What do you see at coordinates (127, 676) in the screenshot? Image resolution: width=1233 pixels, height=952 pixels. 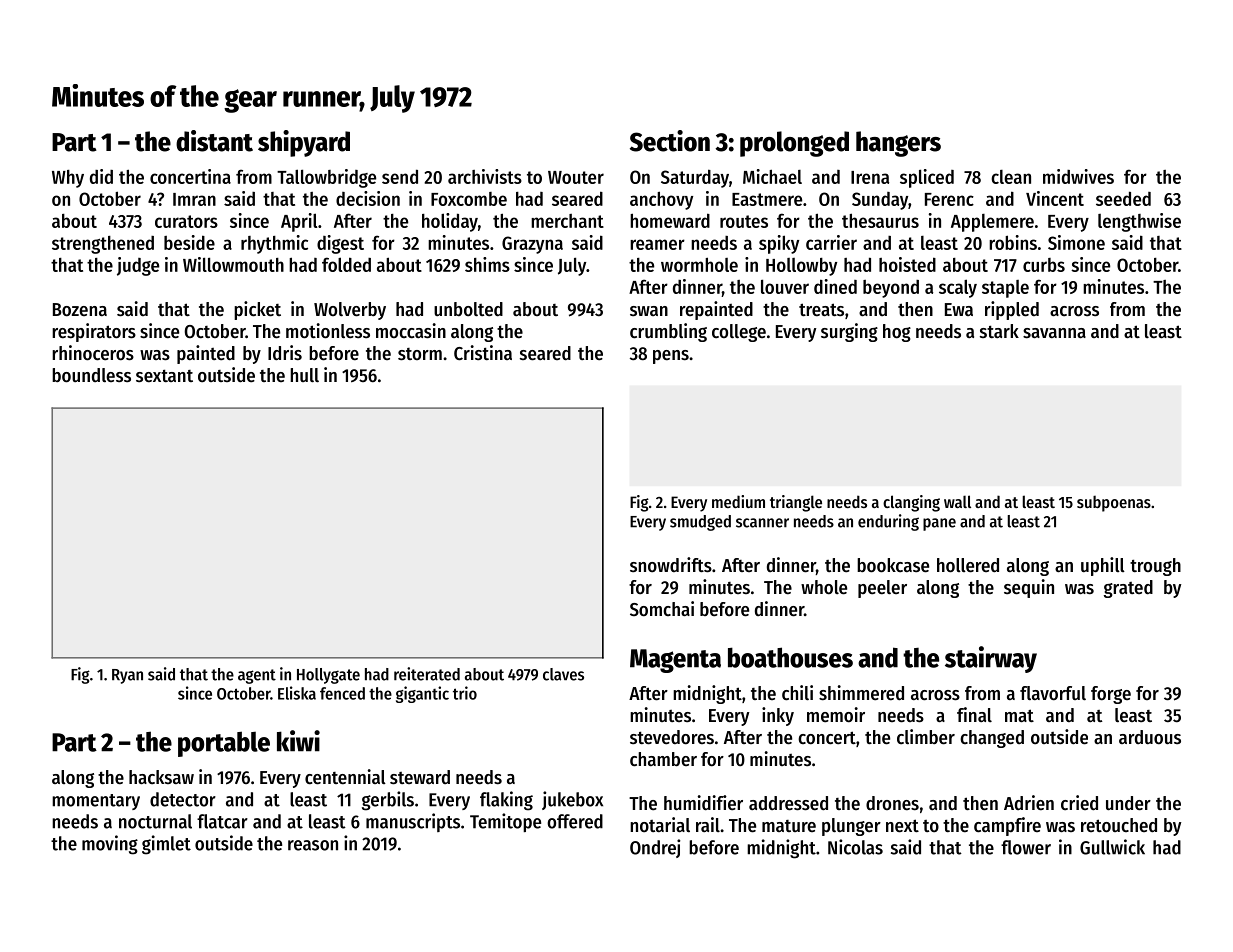 I see `Ryan` at bounding box center [127, 676].
